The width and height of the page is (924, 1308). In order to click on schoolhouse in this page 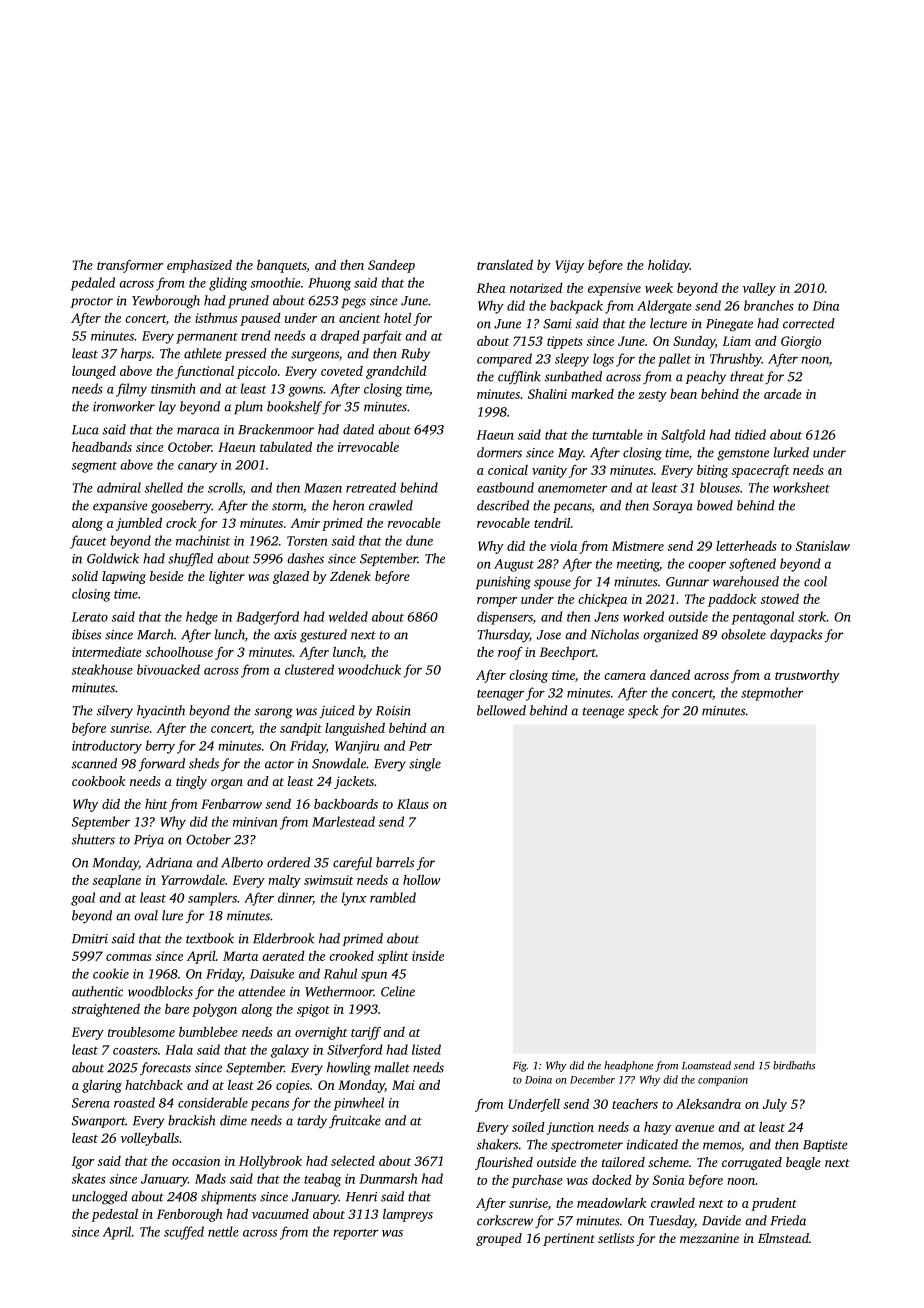, I will do `click(179, 652)`.
